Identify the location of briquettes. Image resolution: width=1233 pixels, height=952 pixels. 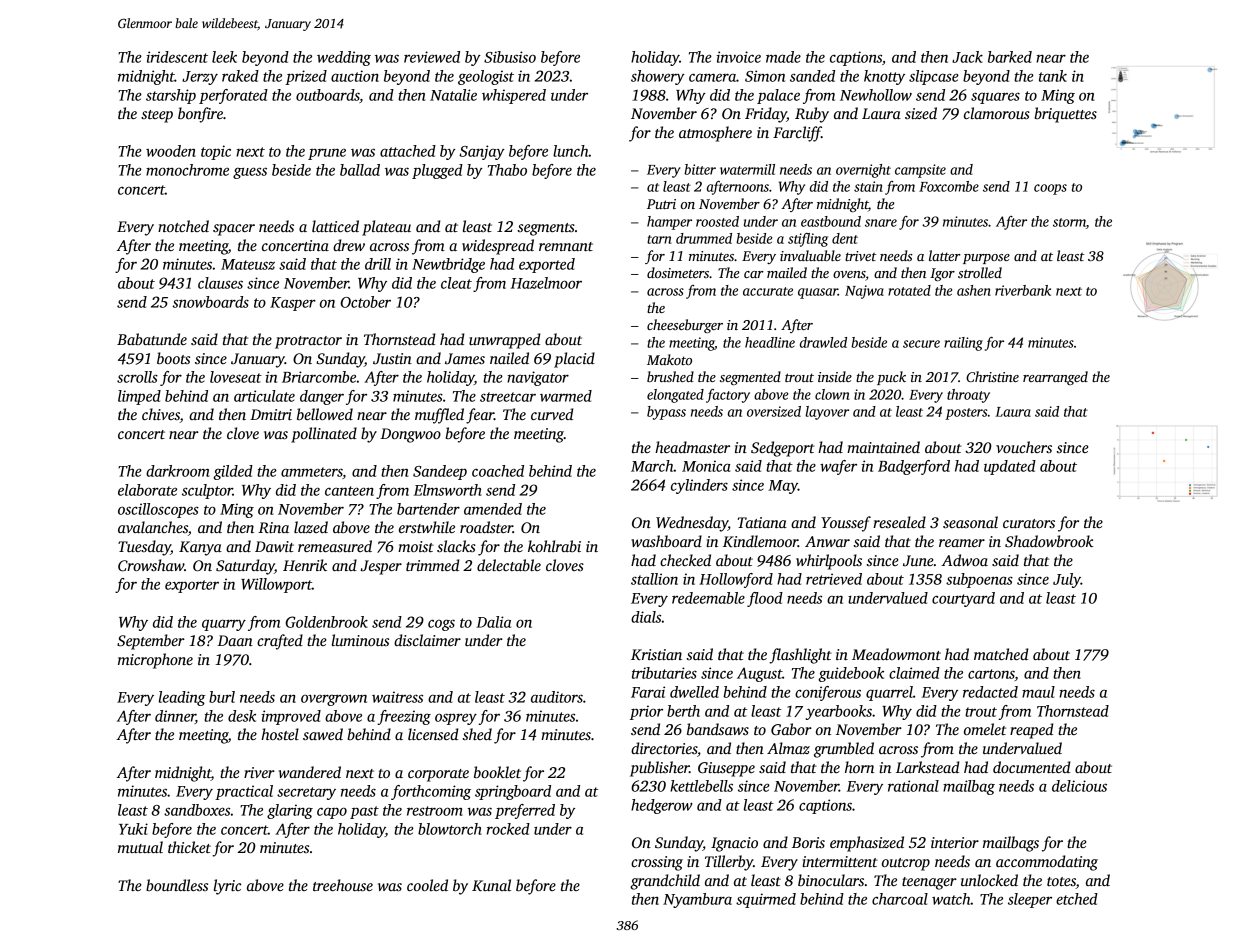
(1066, 115).
